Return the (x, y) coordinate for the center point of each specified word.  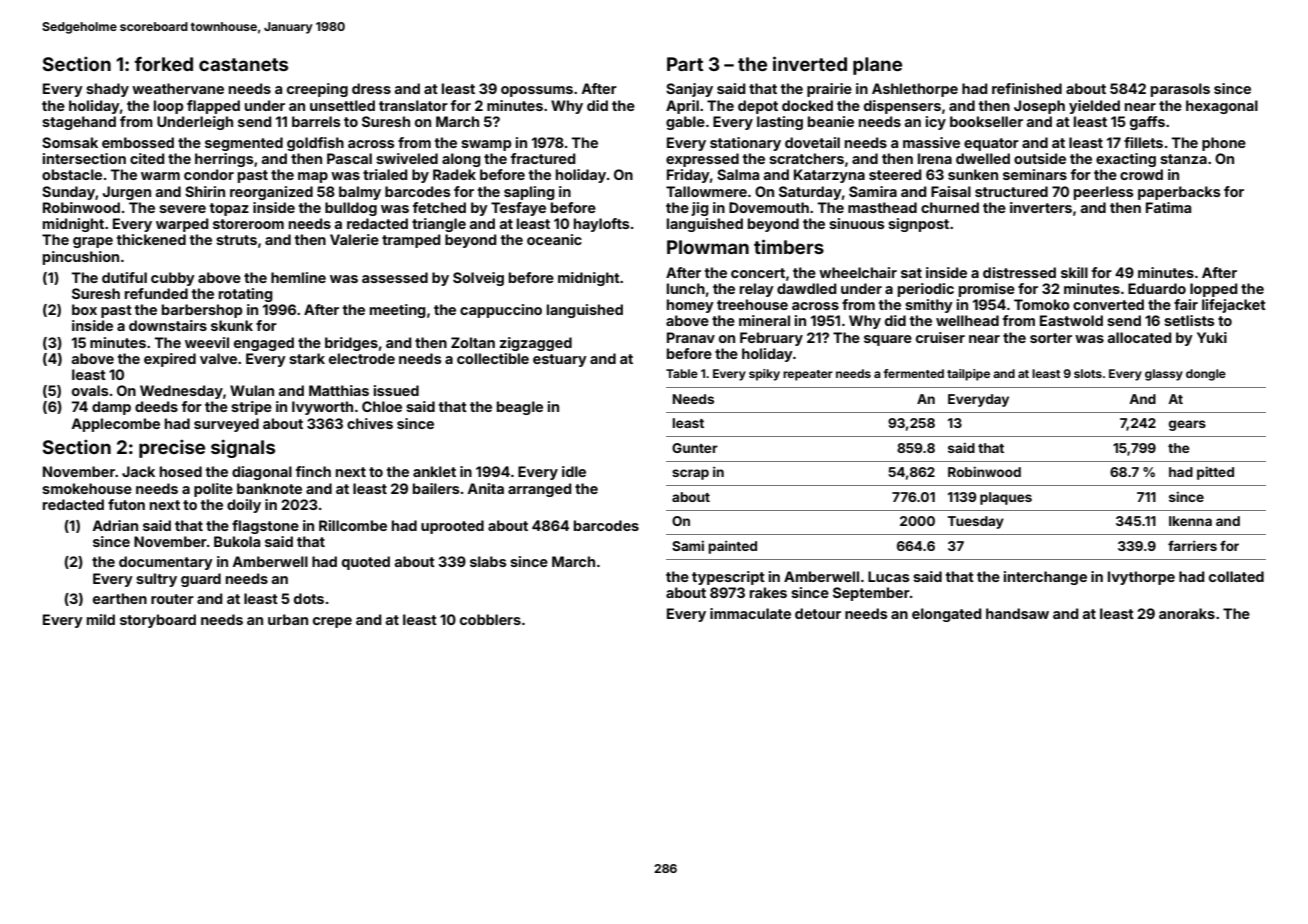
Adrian (115, 525)
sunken (973, 174)
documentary (166, 563)
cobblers (490, 619)
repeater (808, 375)
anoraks (1187, 613)
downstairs (168, 325)
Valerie (354, 239)
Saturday (810, 193)
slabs (488, 561)
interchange (1045, 578)
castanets (243, 64)
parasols (1180, 90)
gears (1187, 425)
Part (685, 64)
